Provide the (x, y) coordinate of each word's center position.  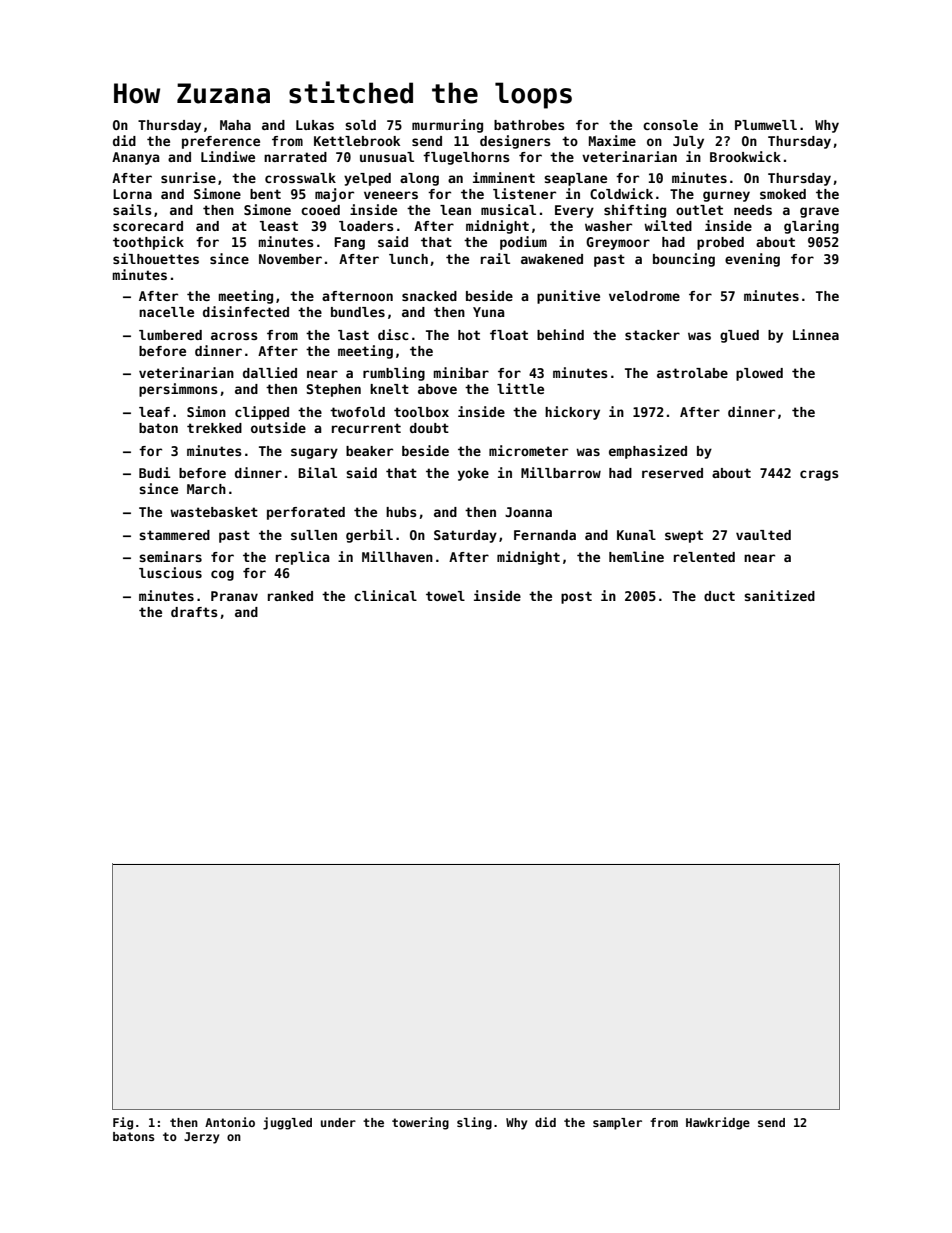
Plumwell (766, 125)
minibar (461, 372)
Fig (123, 1123)
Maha (235, 125)
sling (474, 1123)
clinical (385, 595)
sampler (617, 1124)
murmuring (447, 126)
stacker (652, 335)
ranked (290, 596)
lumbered (170, 335)
